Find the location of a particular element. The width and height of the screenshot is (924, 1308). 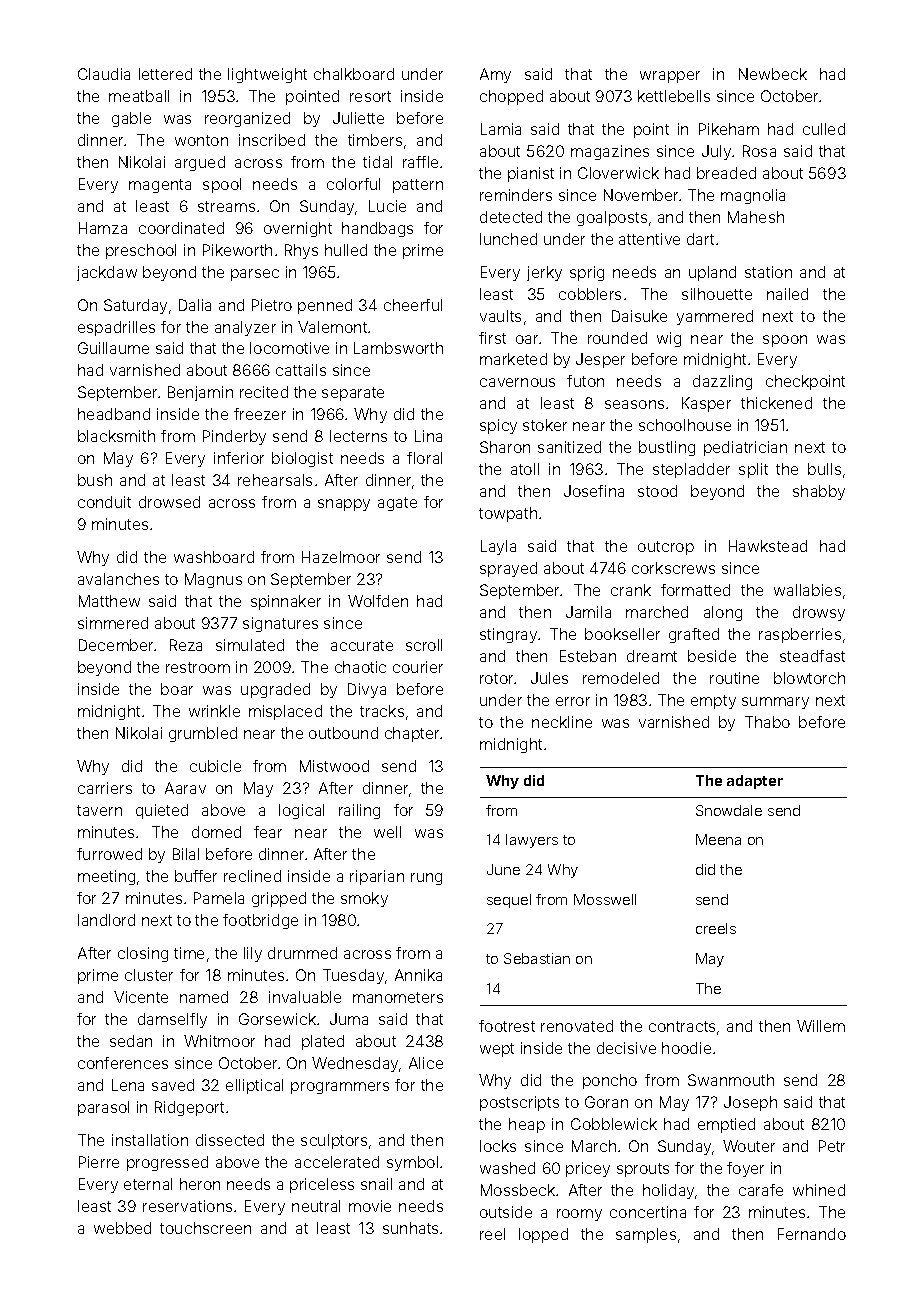

Tuesday is located at coordinates (353, 976).
